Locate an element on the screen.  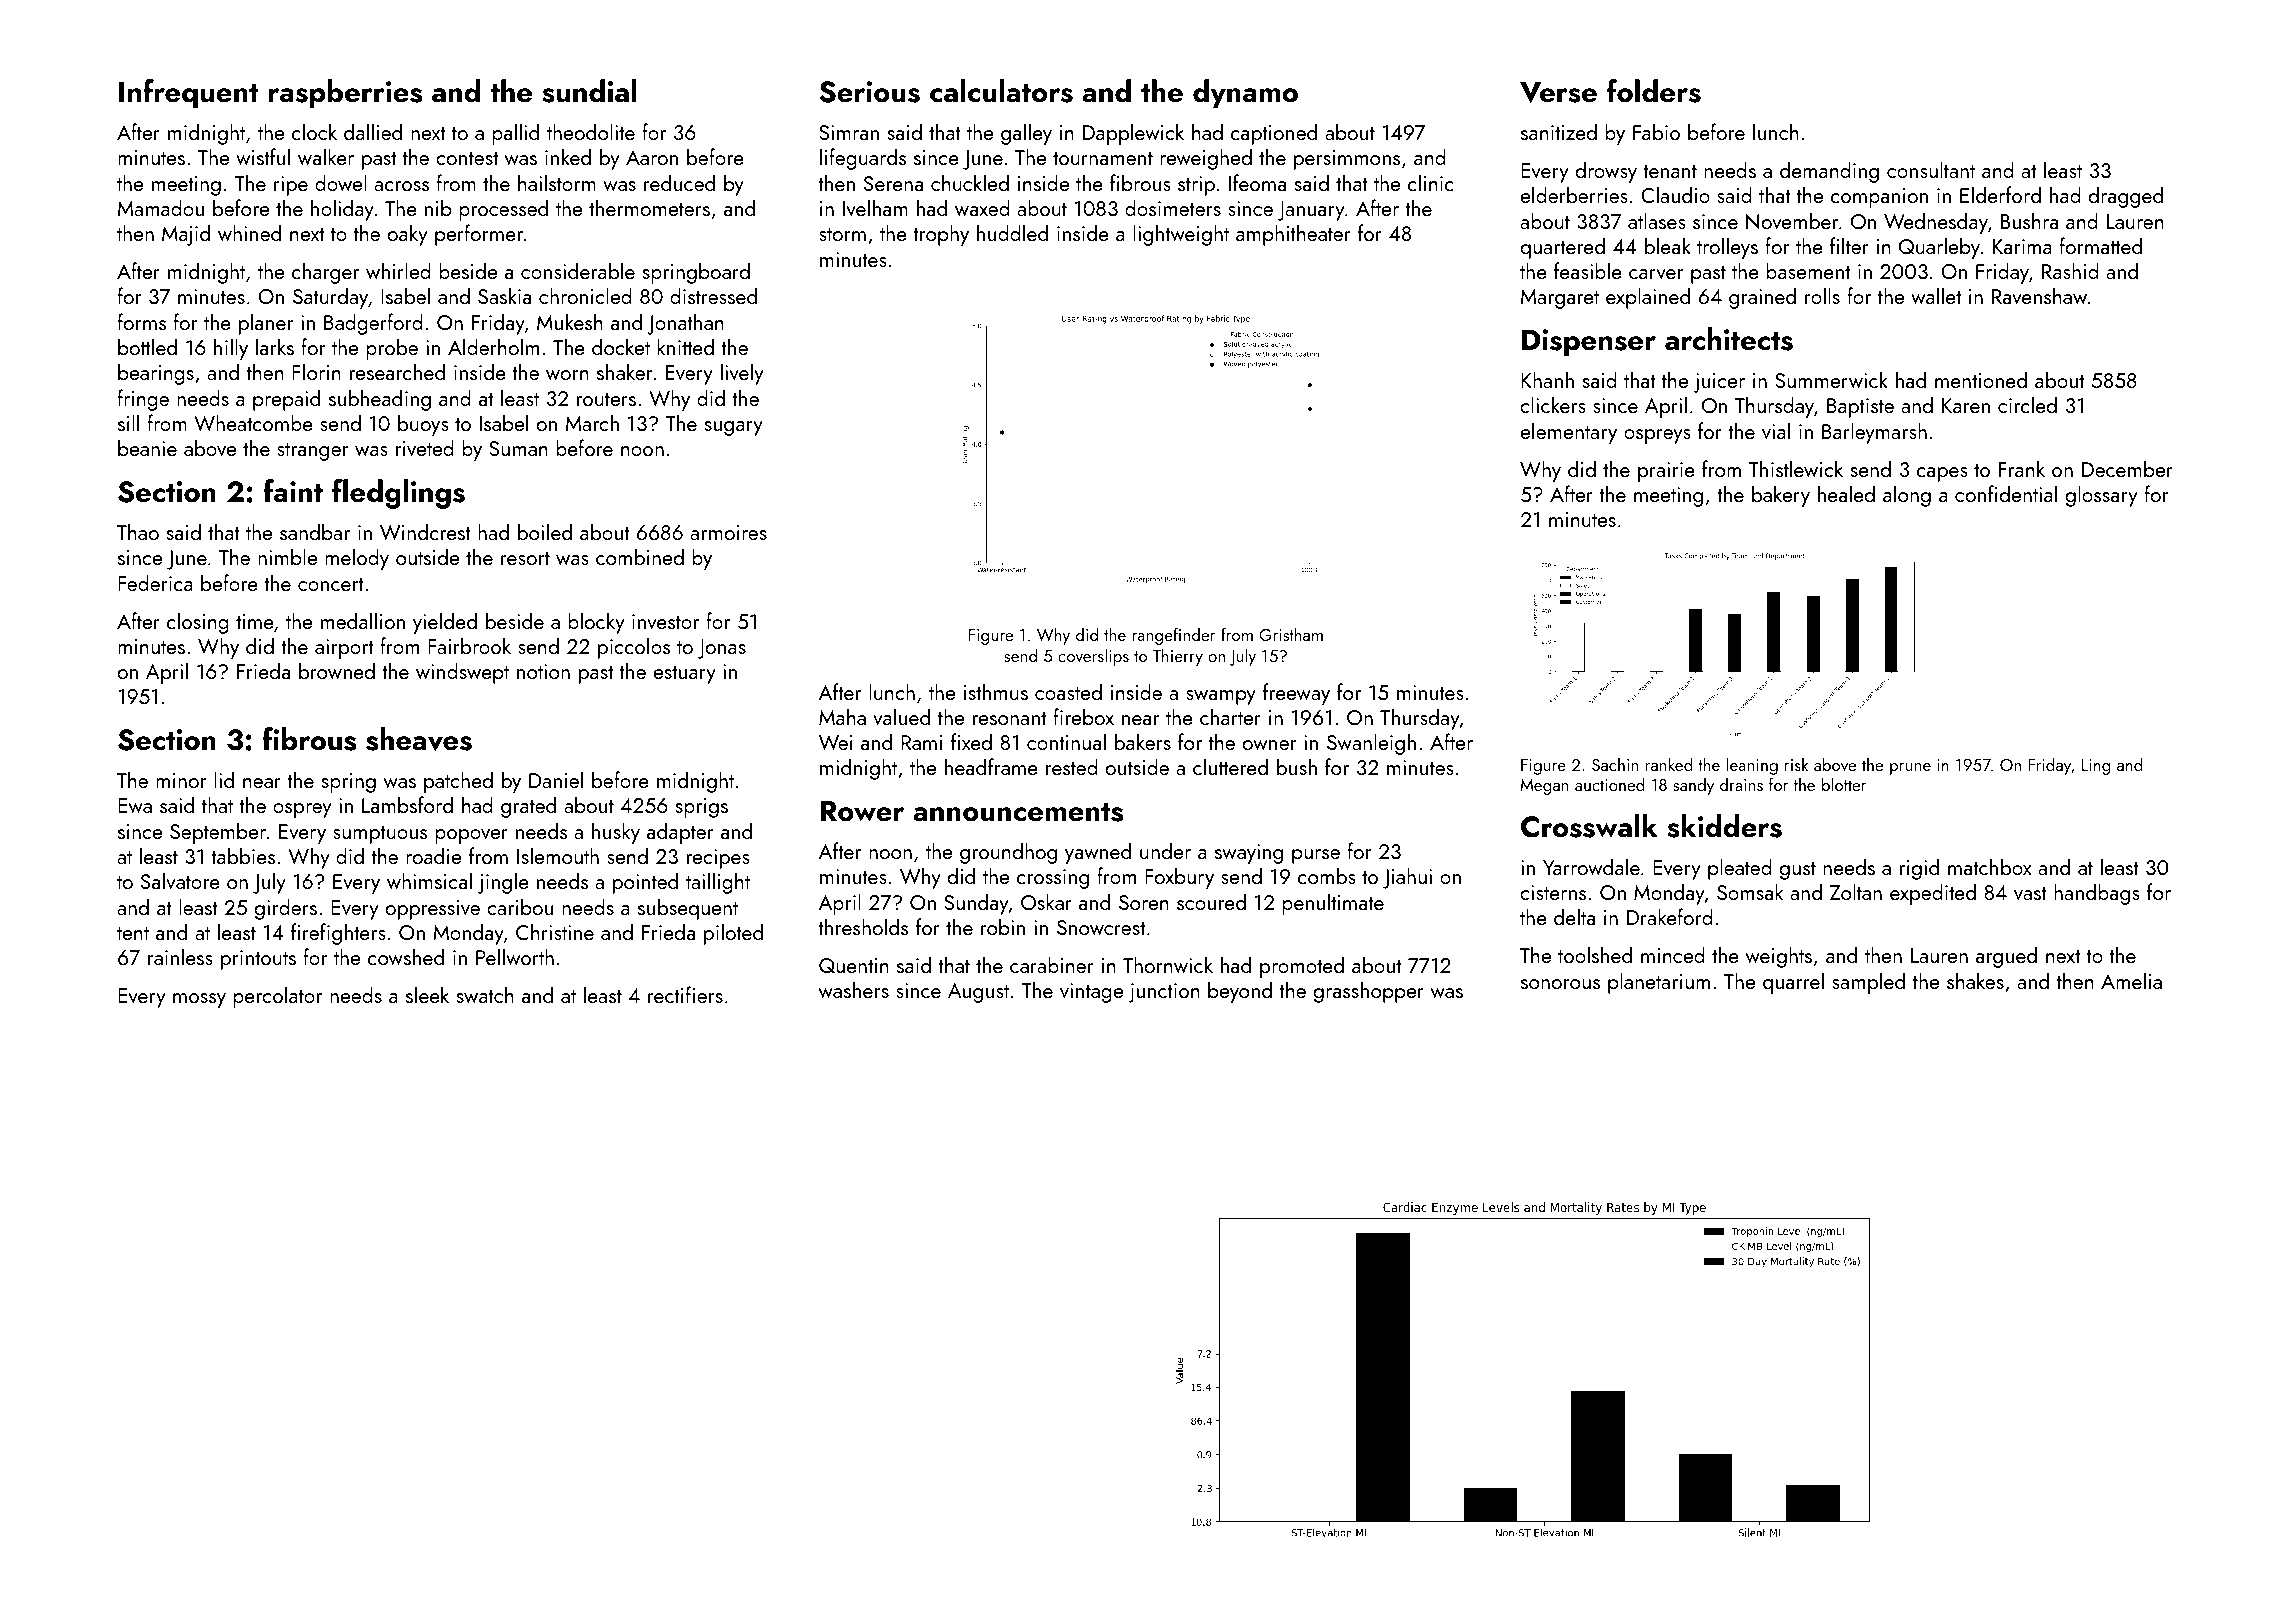
armoires is located at coordinates (728, 532).
